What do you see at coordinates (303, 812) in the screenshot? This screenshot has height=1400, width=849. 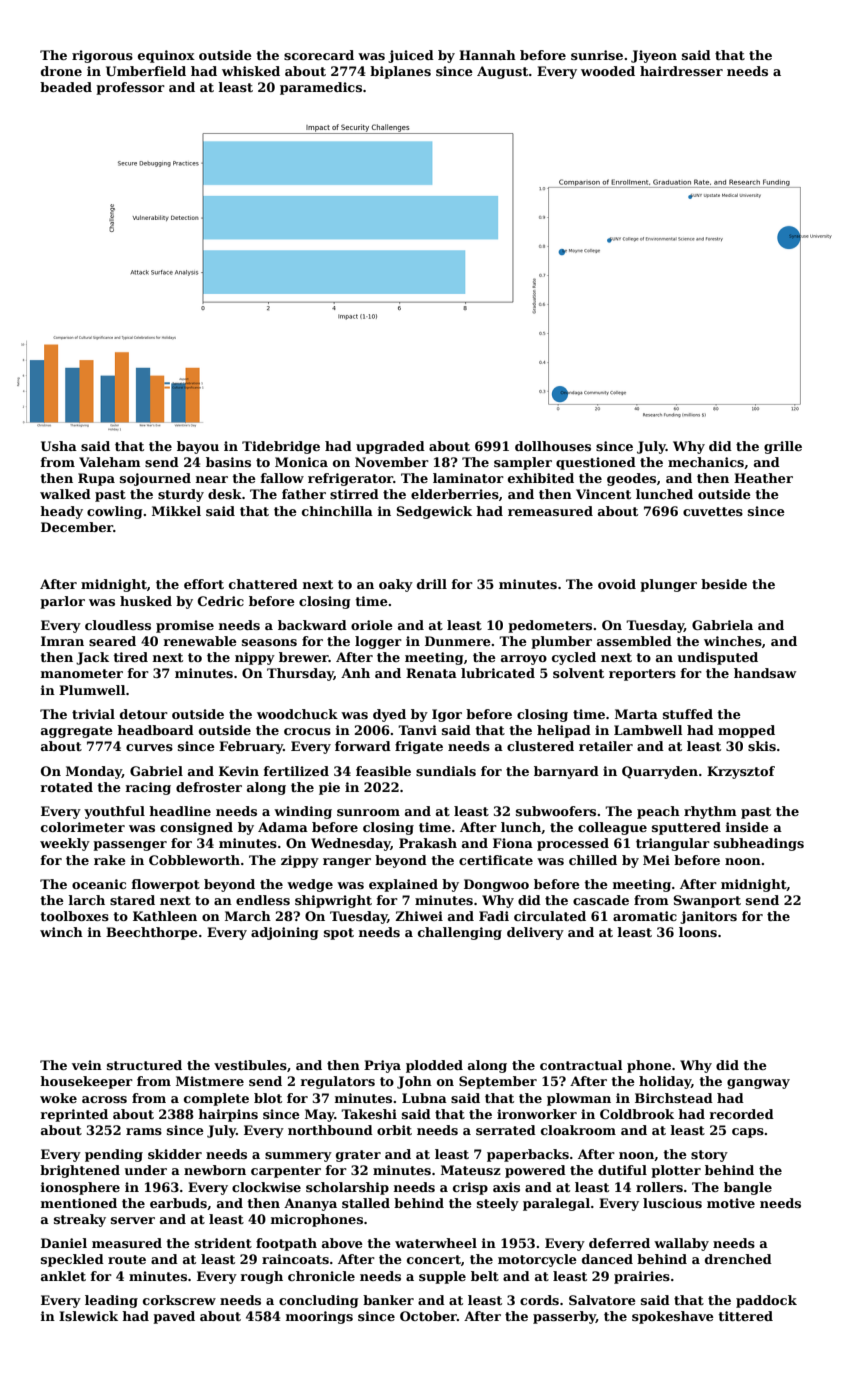 I see `winding` at bounding box center [303, 812].
